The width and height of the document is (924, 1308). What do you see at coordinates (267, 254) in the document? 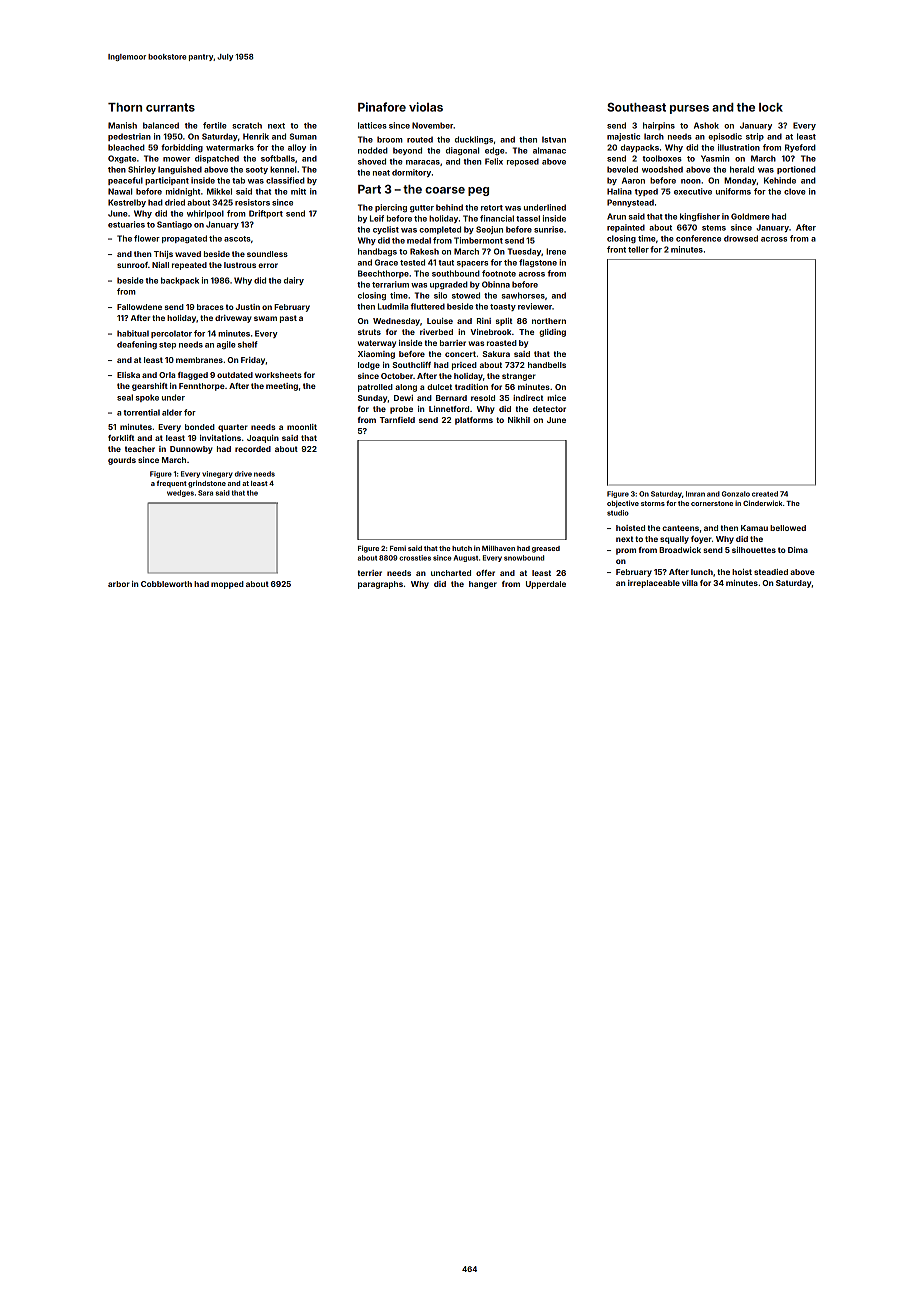
I see `soundless` at bounding box center [267, 254].
